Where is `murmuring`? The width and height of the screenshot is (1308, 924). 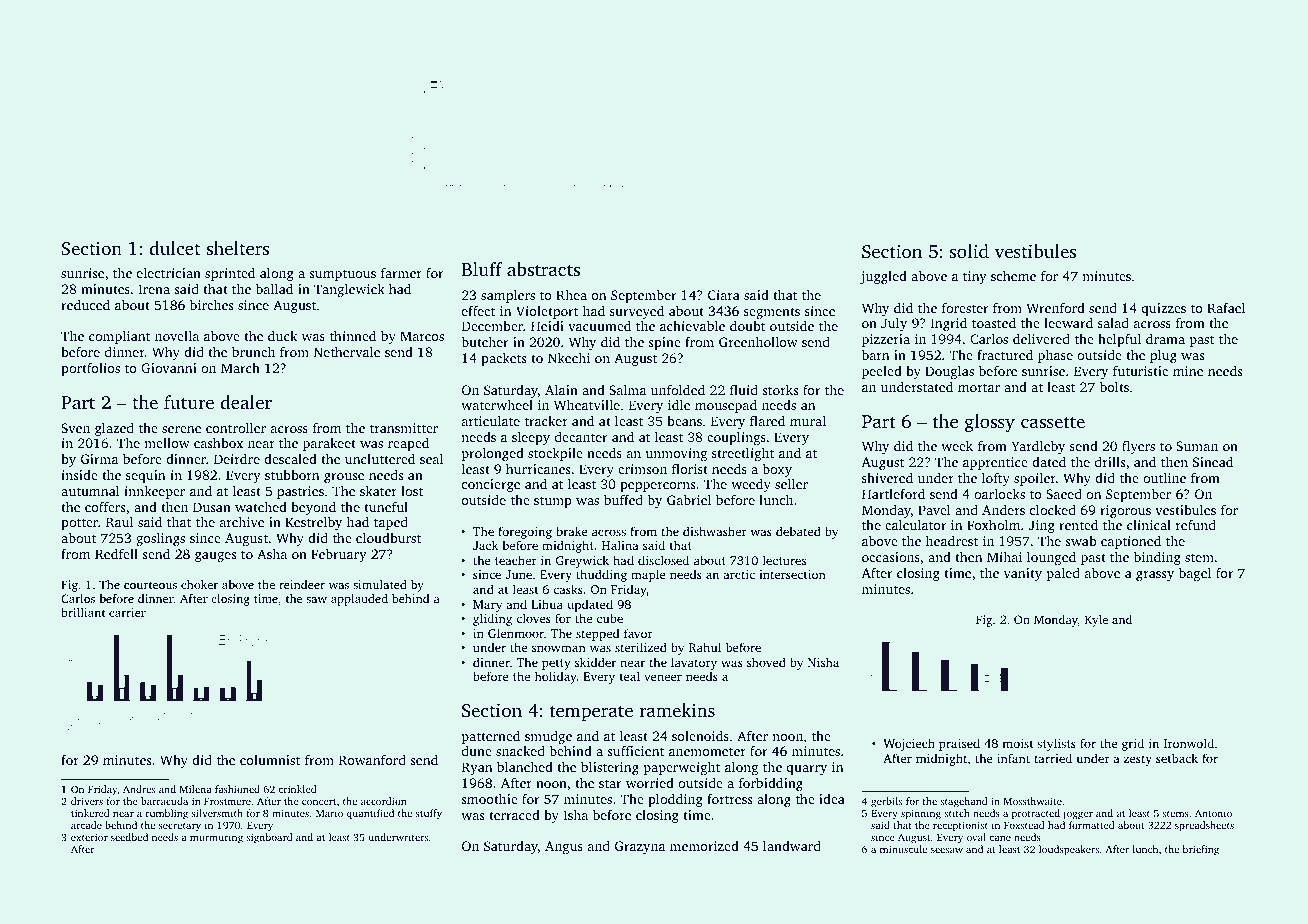
murmuring is located at coordinates (216, 838).
